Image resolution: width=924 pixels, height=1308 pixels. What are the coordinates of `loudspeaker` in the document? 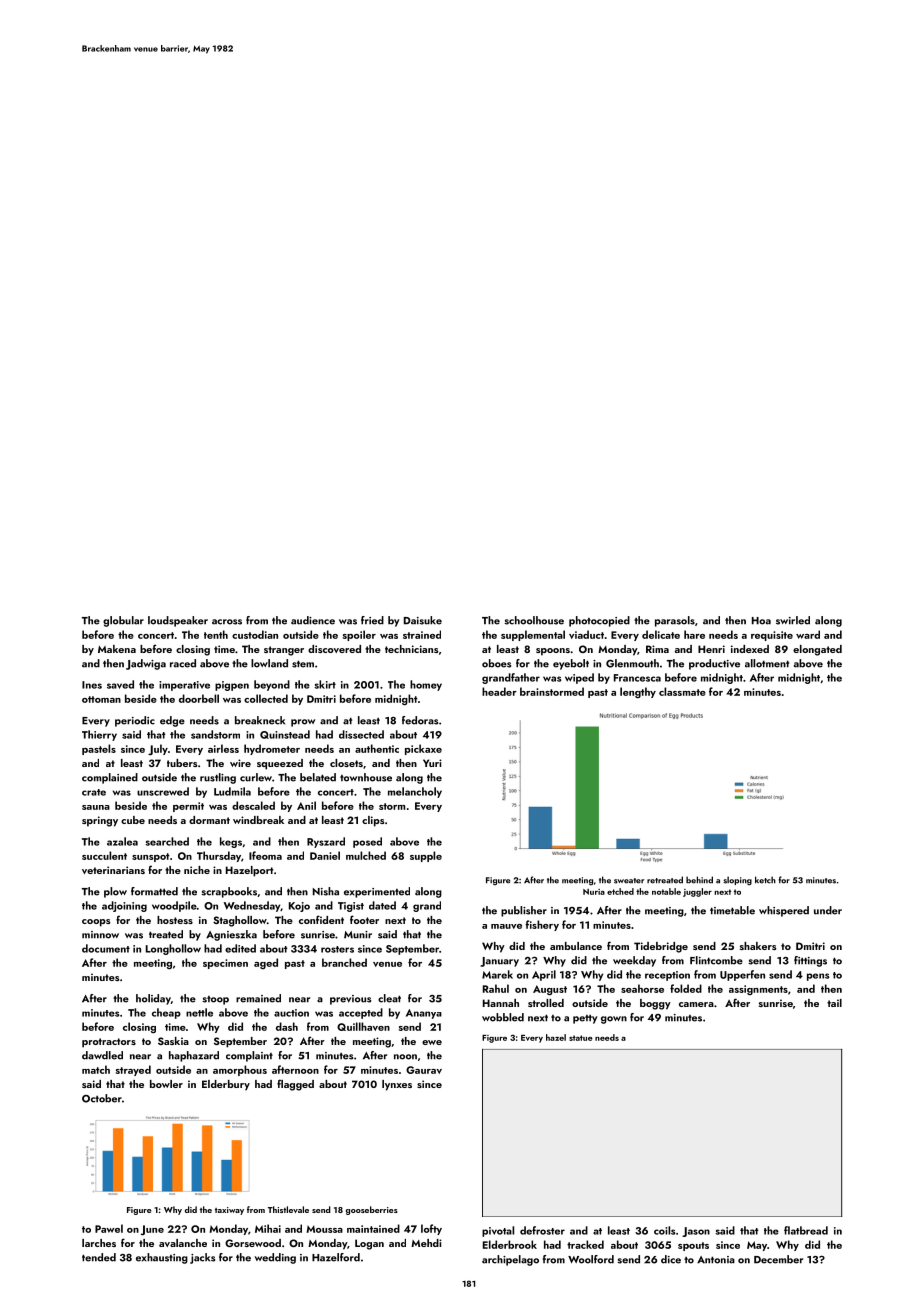 It's located at (178, 621).
